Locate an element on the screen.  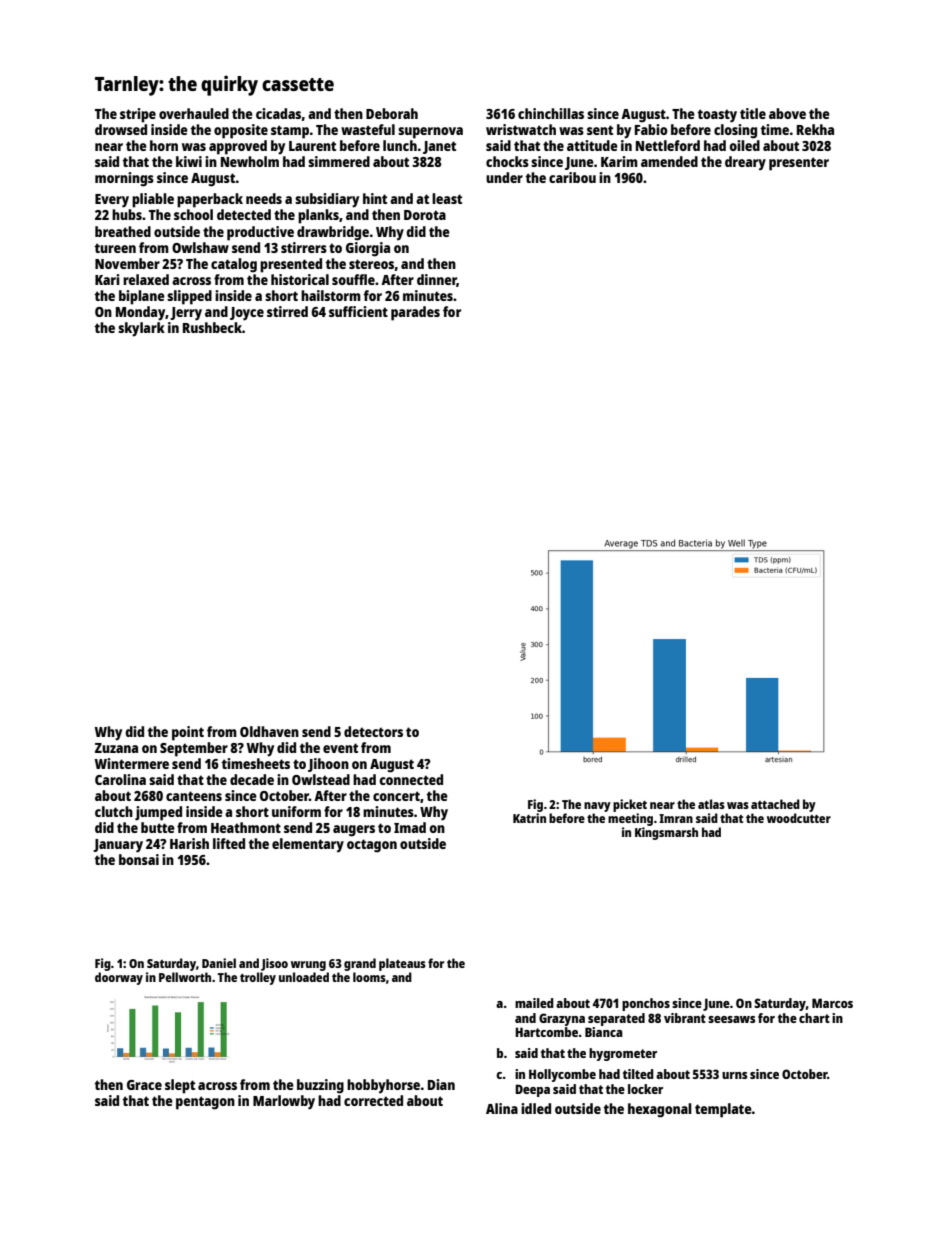
Rekha is located at coordinates (815, 129).
